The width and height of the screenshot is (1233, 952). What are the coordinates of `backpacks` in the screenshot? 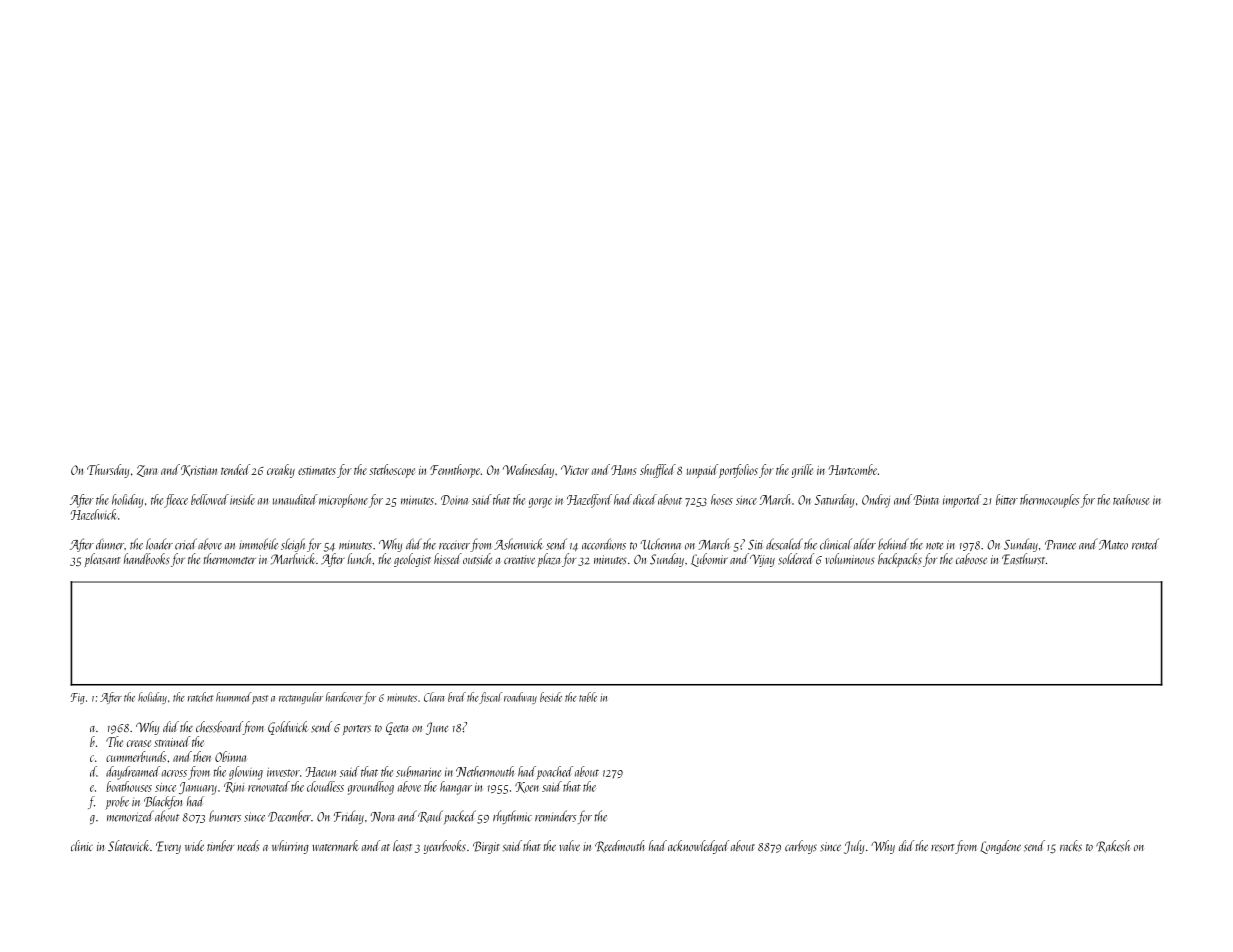 It's located at (900, 560).
